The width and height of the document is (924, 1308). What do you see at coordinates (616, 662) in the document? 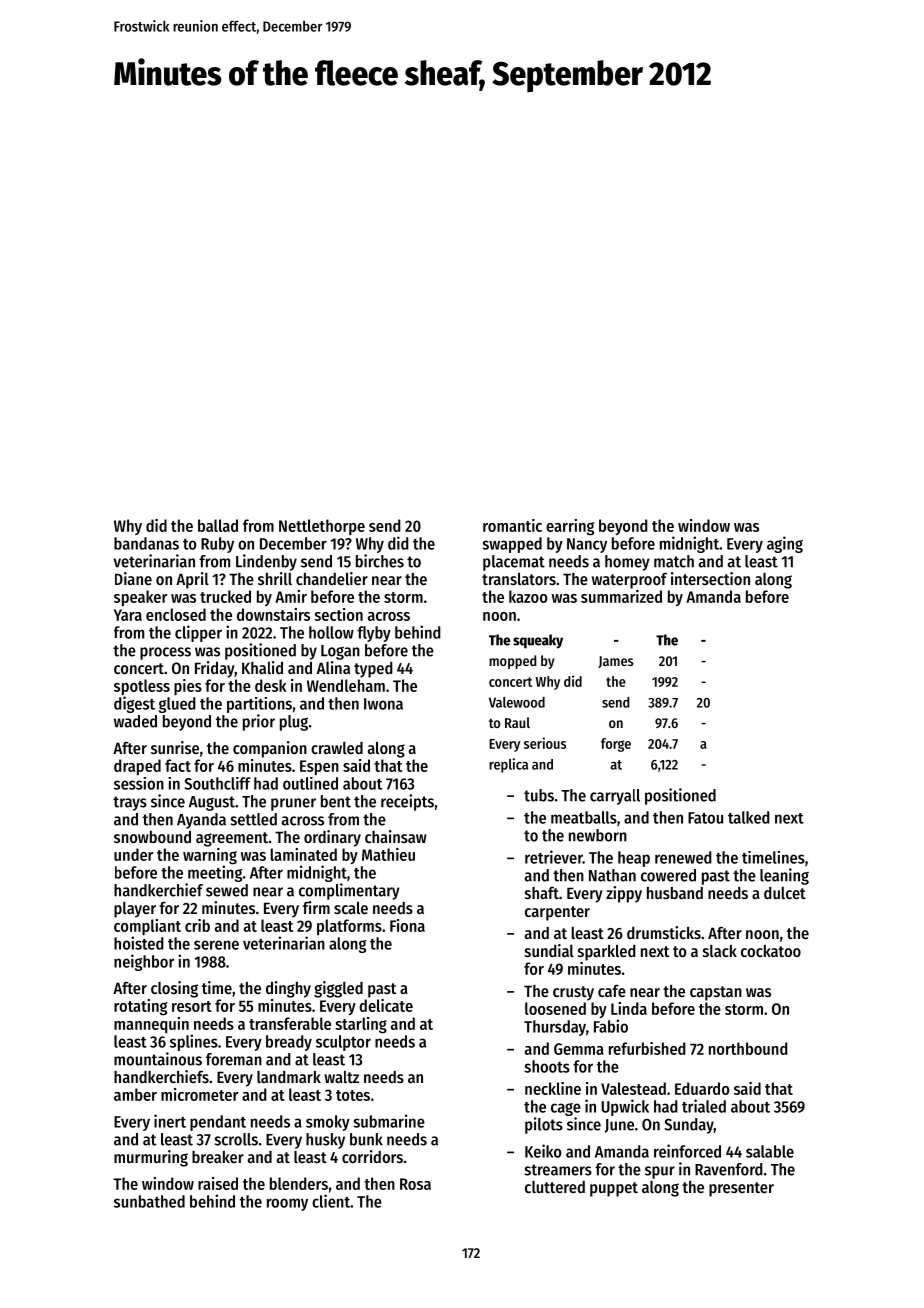
I see `James` at bounding box center [616, 662].
